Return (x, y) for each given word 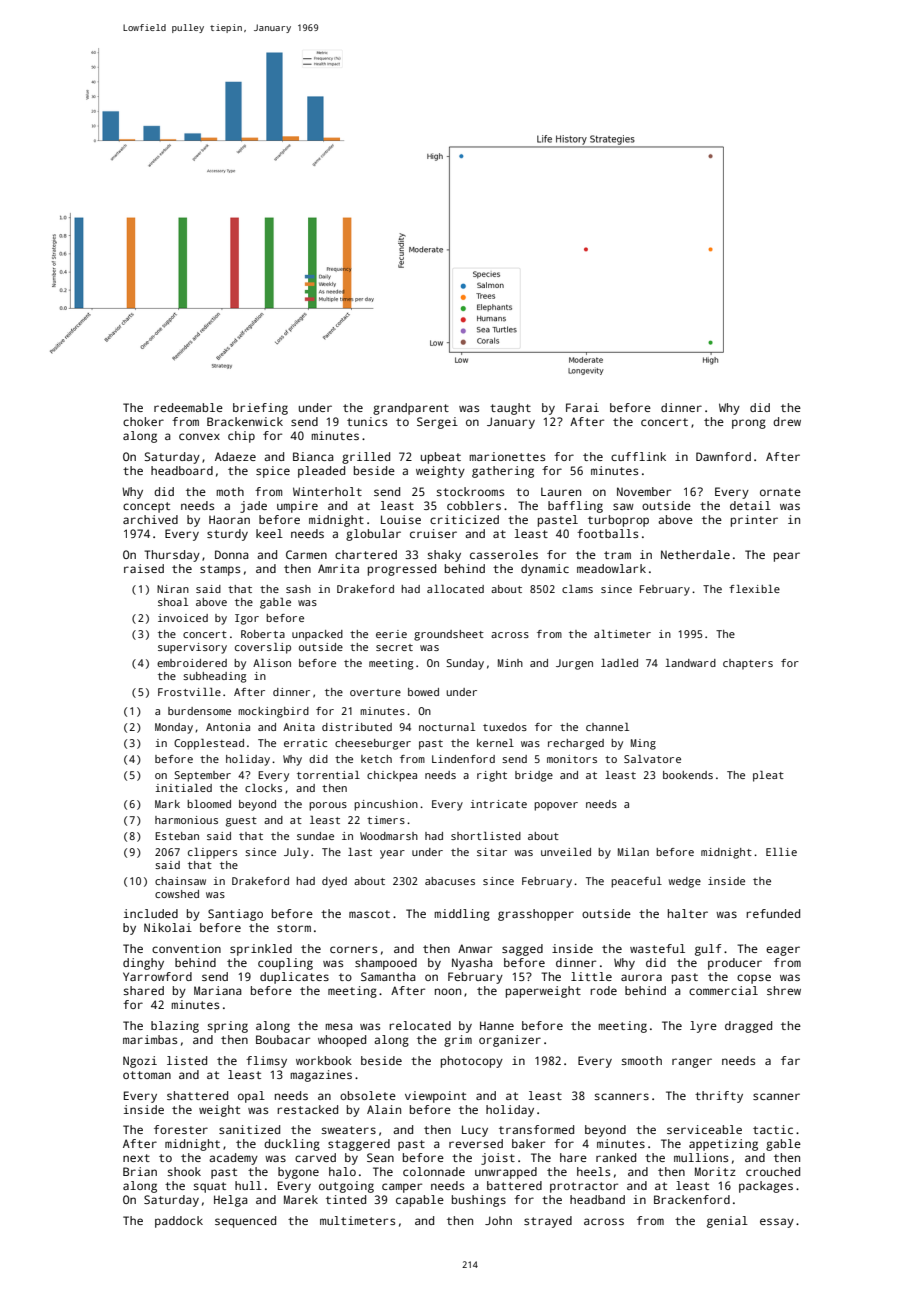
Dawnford (723, 456)
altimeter (622, 634)
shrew (784, 990)
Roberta (263, 634)
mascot (369, 914)
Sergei (437, 423)
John (498, 1220)
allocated (455, 589)
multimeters (357, 1220)
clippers (212, 853)
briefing (260, 409)
